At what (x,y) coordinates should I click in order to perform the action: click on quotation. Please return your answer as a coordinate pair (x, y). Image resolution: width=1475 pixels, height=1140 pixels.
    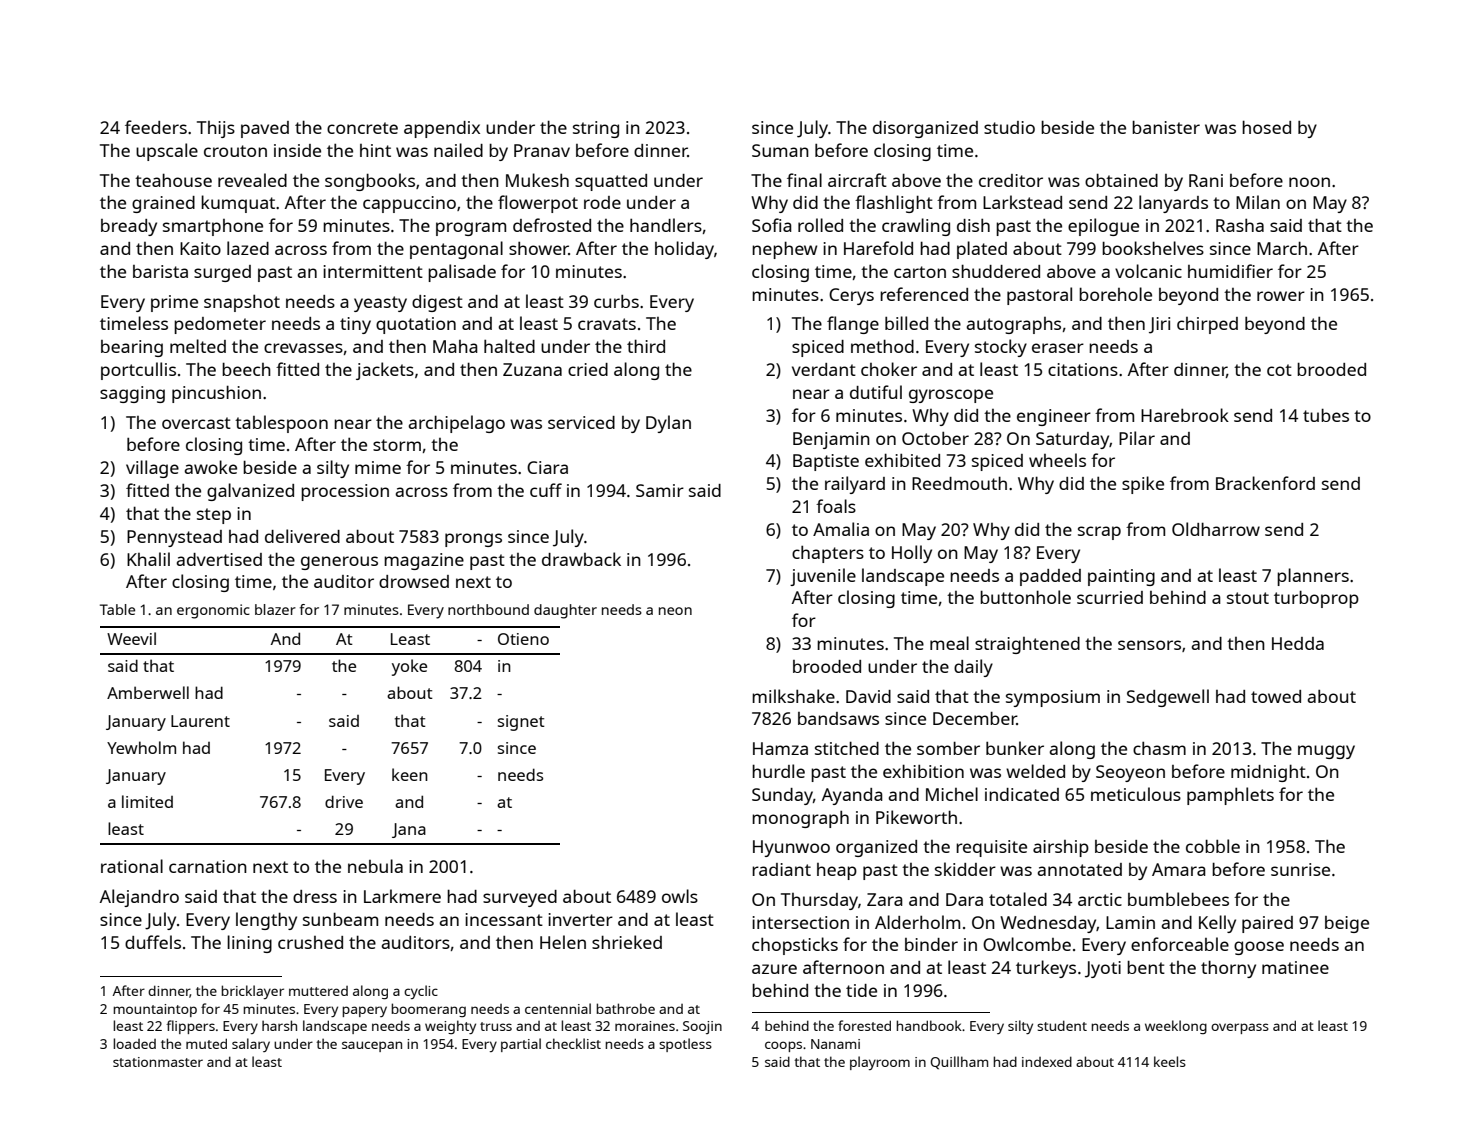
    Looking at the image, I should click on (416, 325).
